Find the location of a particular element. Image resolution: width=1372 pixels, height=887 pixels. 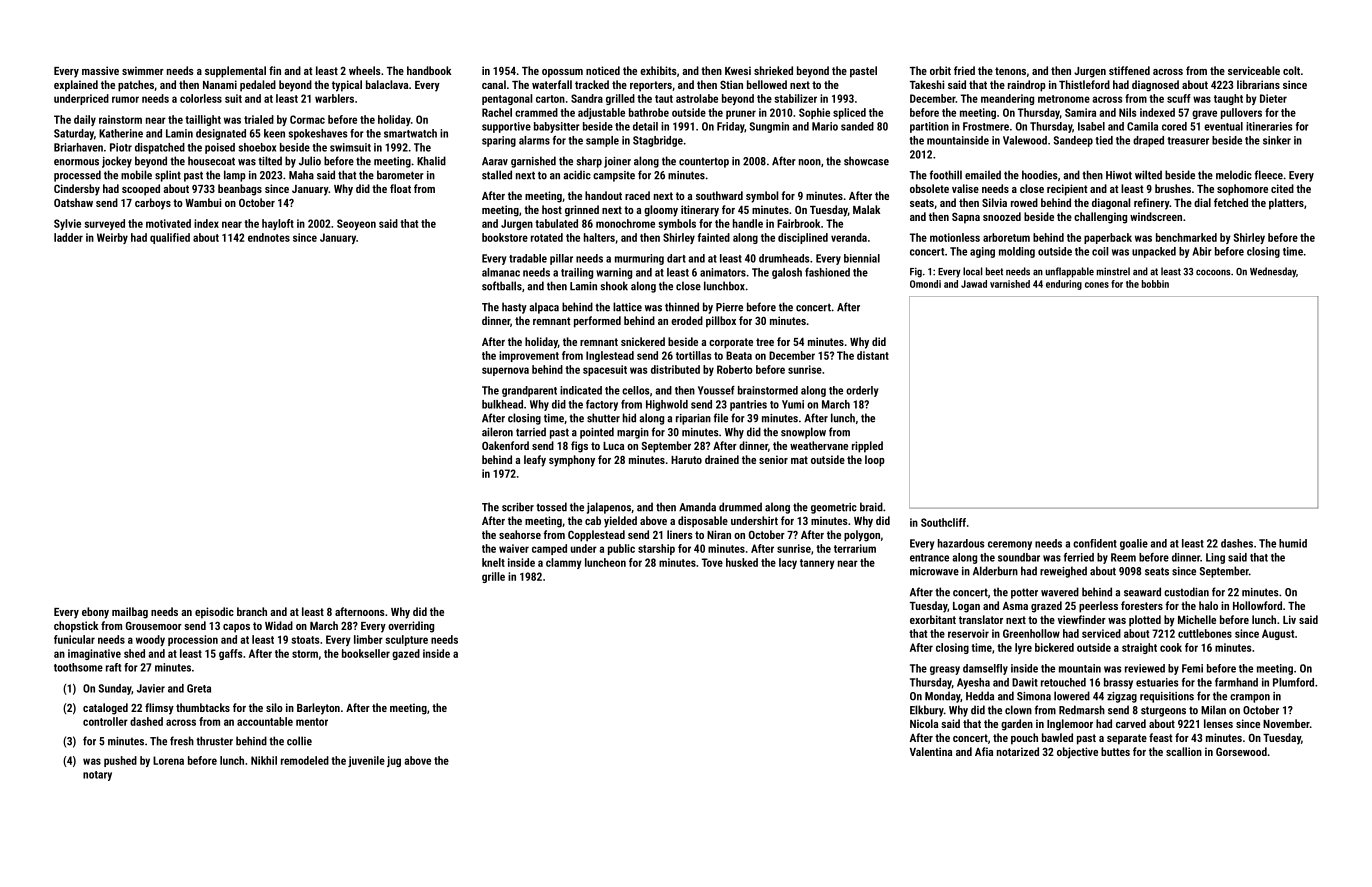

animators is located at coordinates (723, 272).
